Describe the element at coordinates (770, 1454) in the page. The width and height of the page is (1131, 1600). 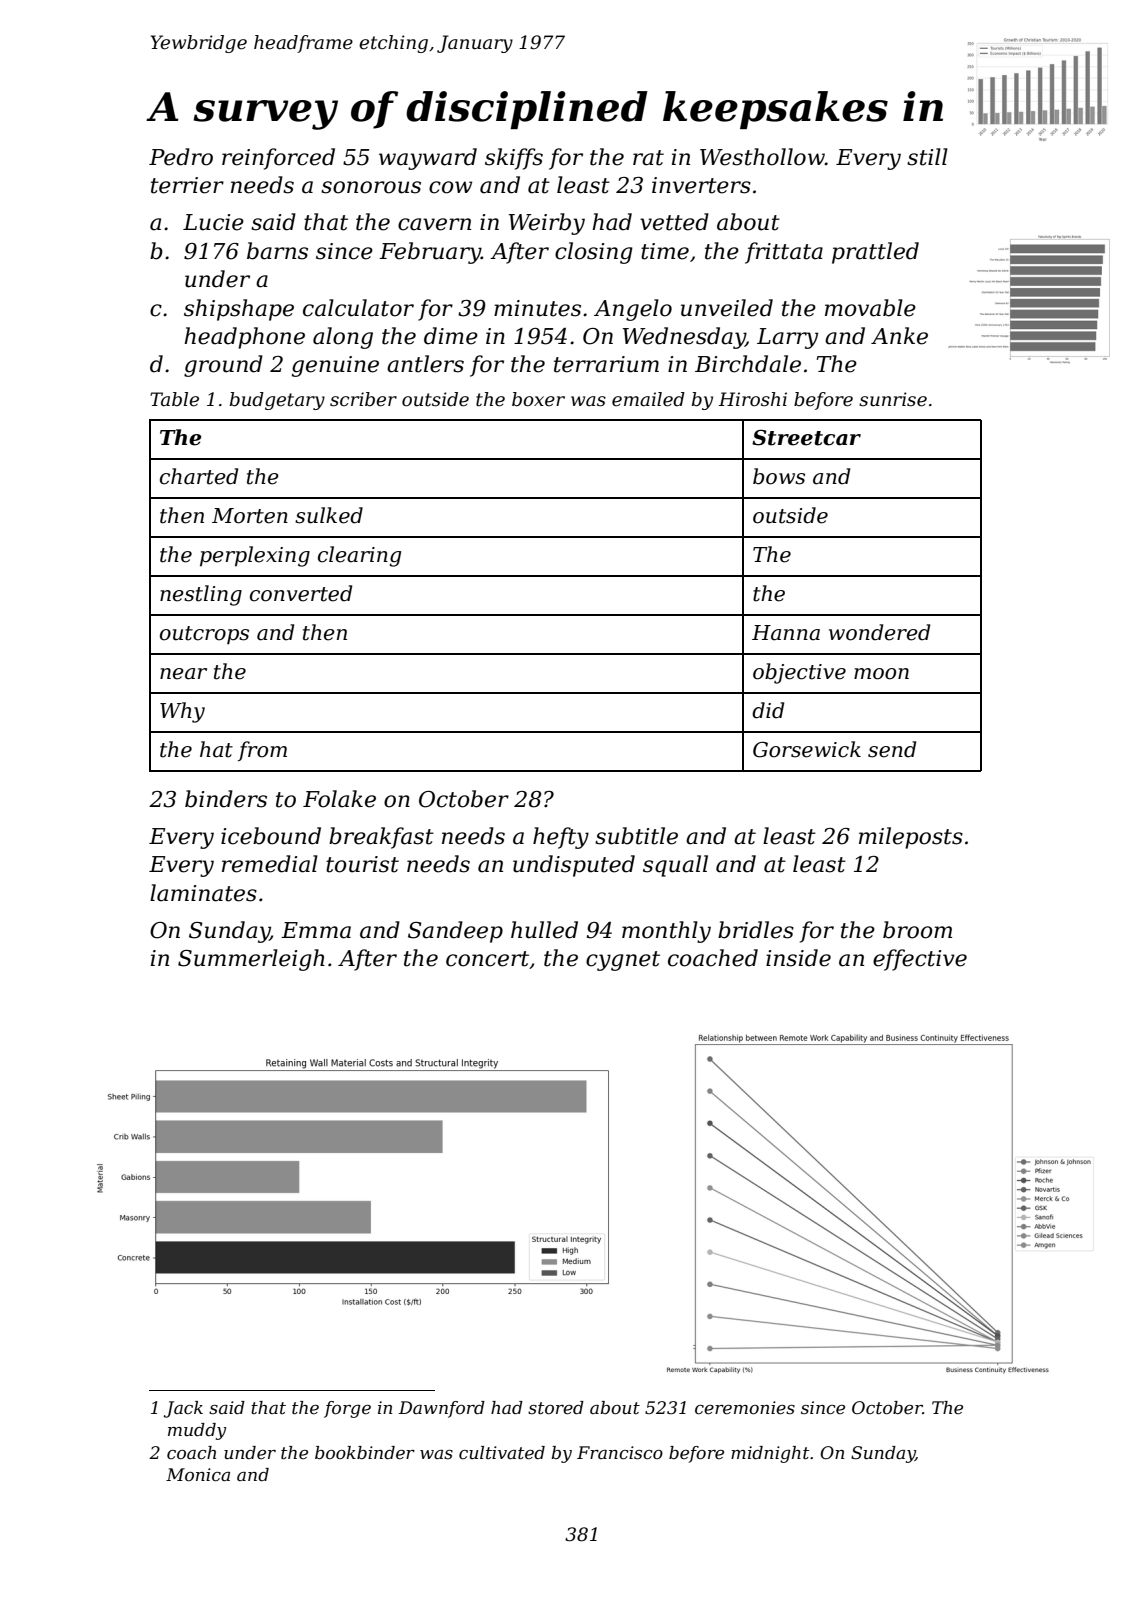
I see `midnight` at that location.
